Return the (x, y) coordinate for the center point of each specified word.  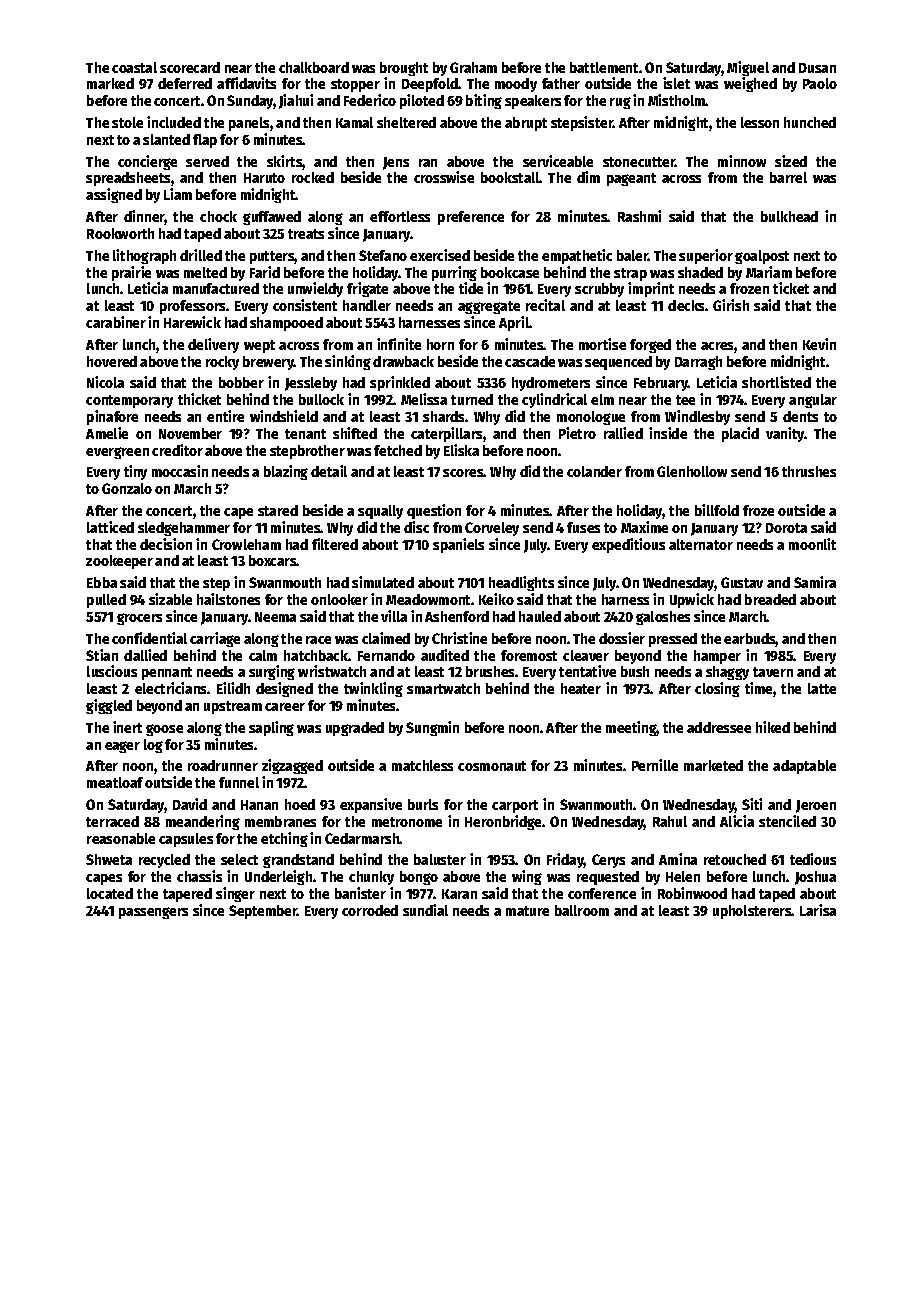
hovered (112, 361)
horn (440, 344)
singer (235, 894)
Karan (459, 894)
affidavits (246, 83)
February (661, 384)
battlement (604, 67)
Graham (473, 67)
